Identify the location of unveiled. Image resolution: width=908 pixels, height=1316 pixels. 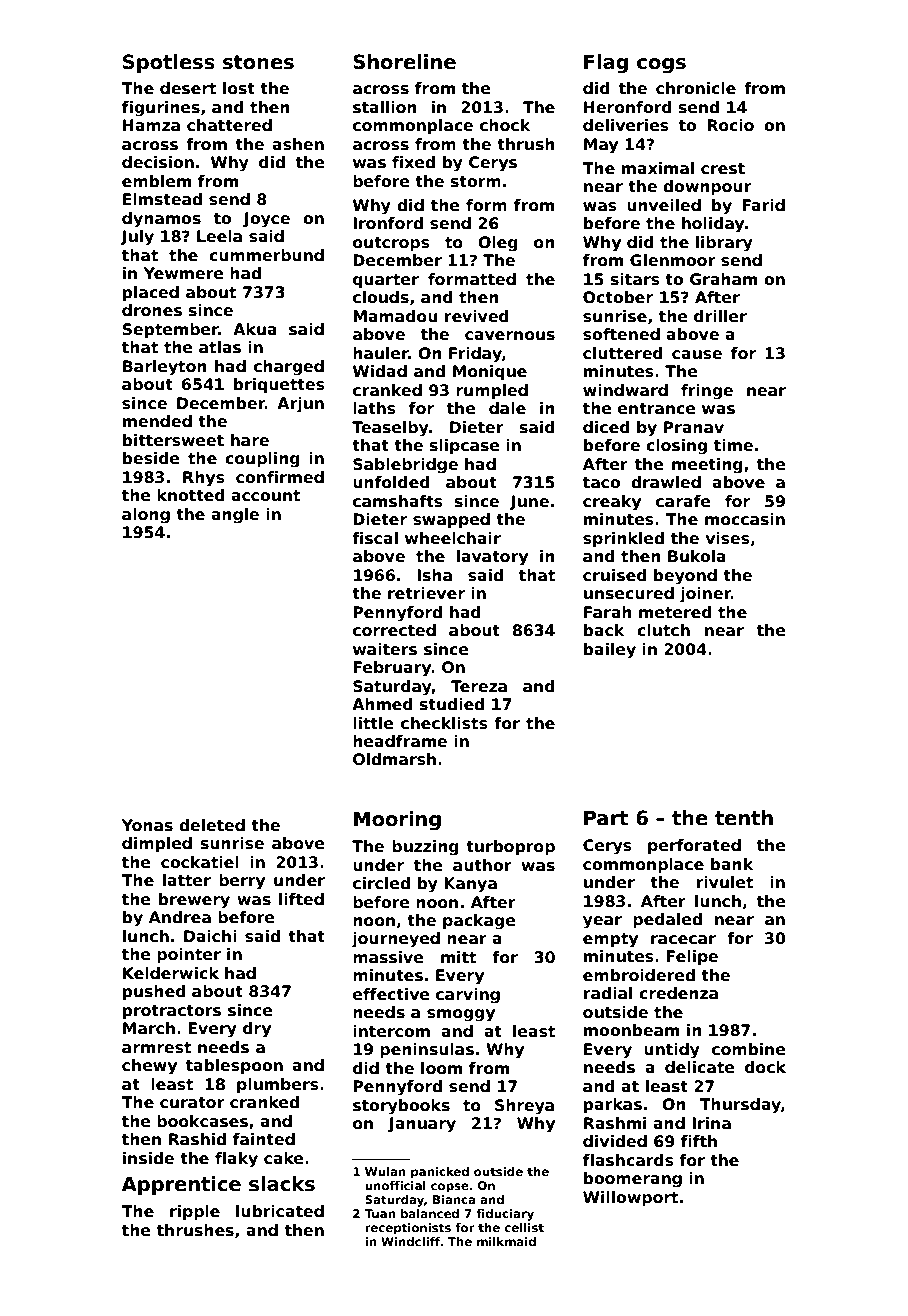
(664, 205).
